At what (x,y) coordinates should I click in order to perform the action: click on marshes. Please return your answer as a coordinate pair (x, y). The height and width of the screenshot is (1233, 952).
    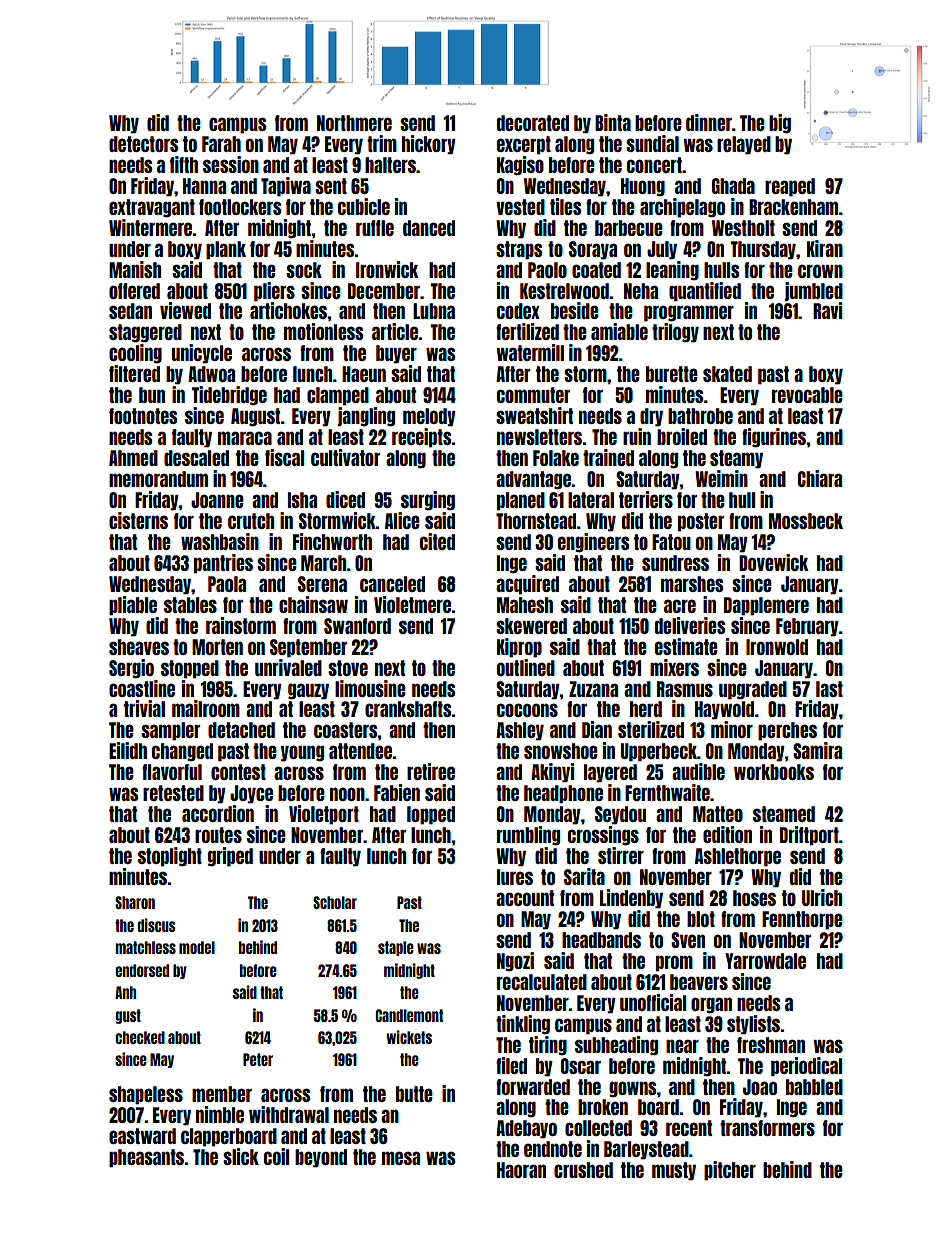
    Looking at the image, I should click on (692, 584).
